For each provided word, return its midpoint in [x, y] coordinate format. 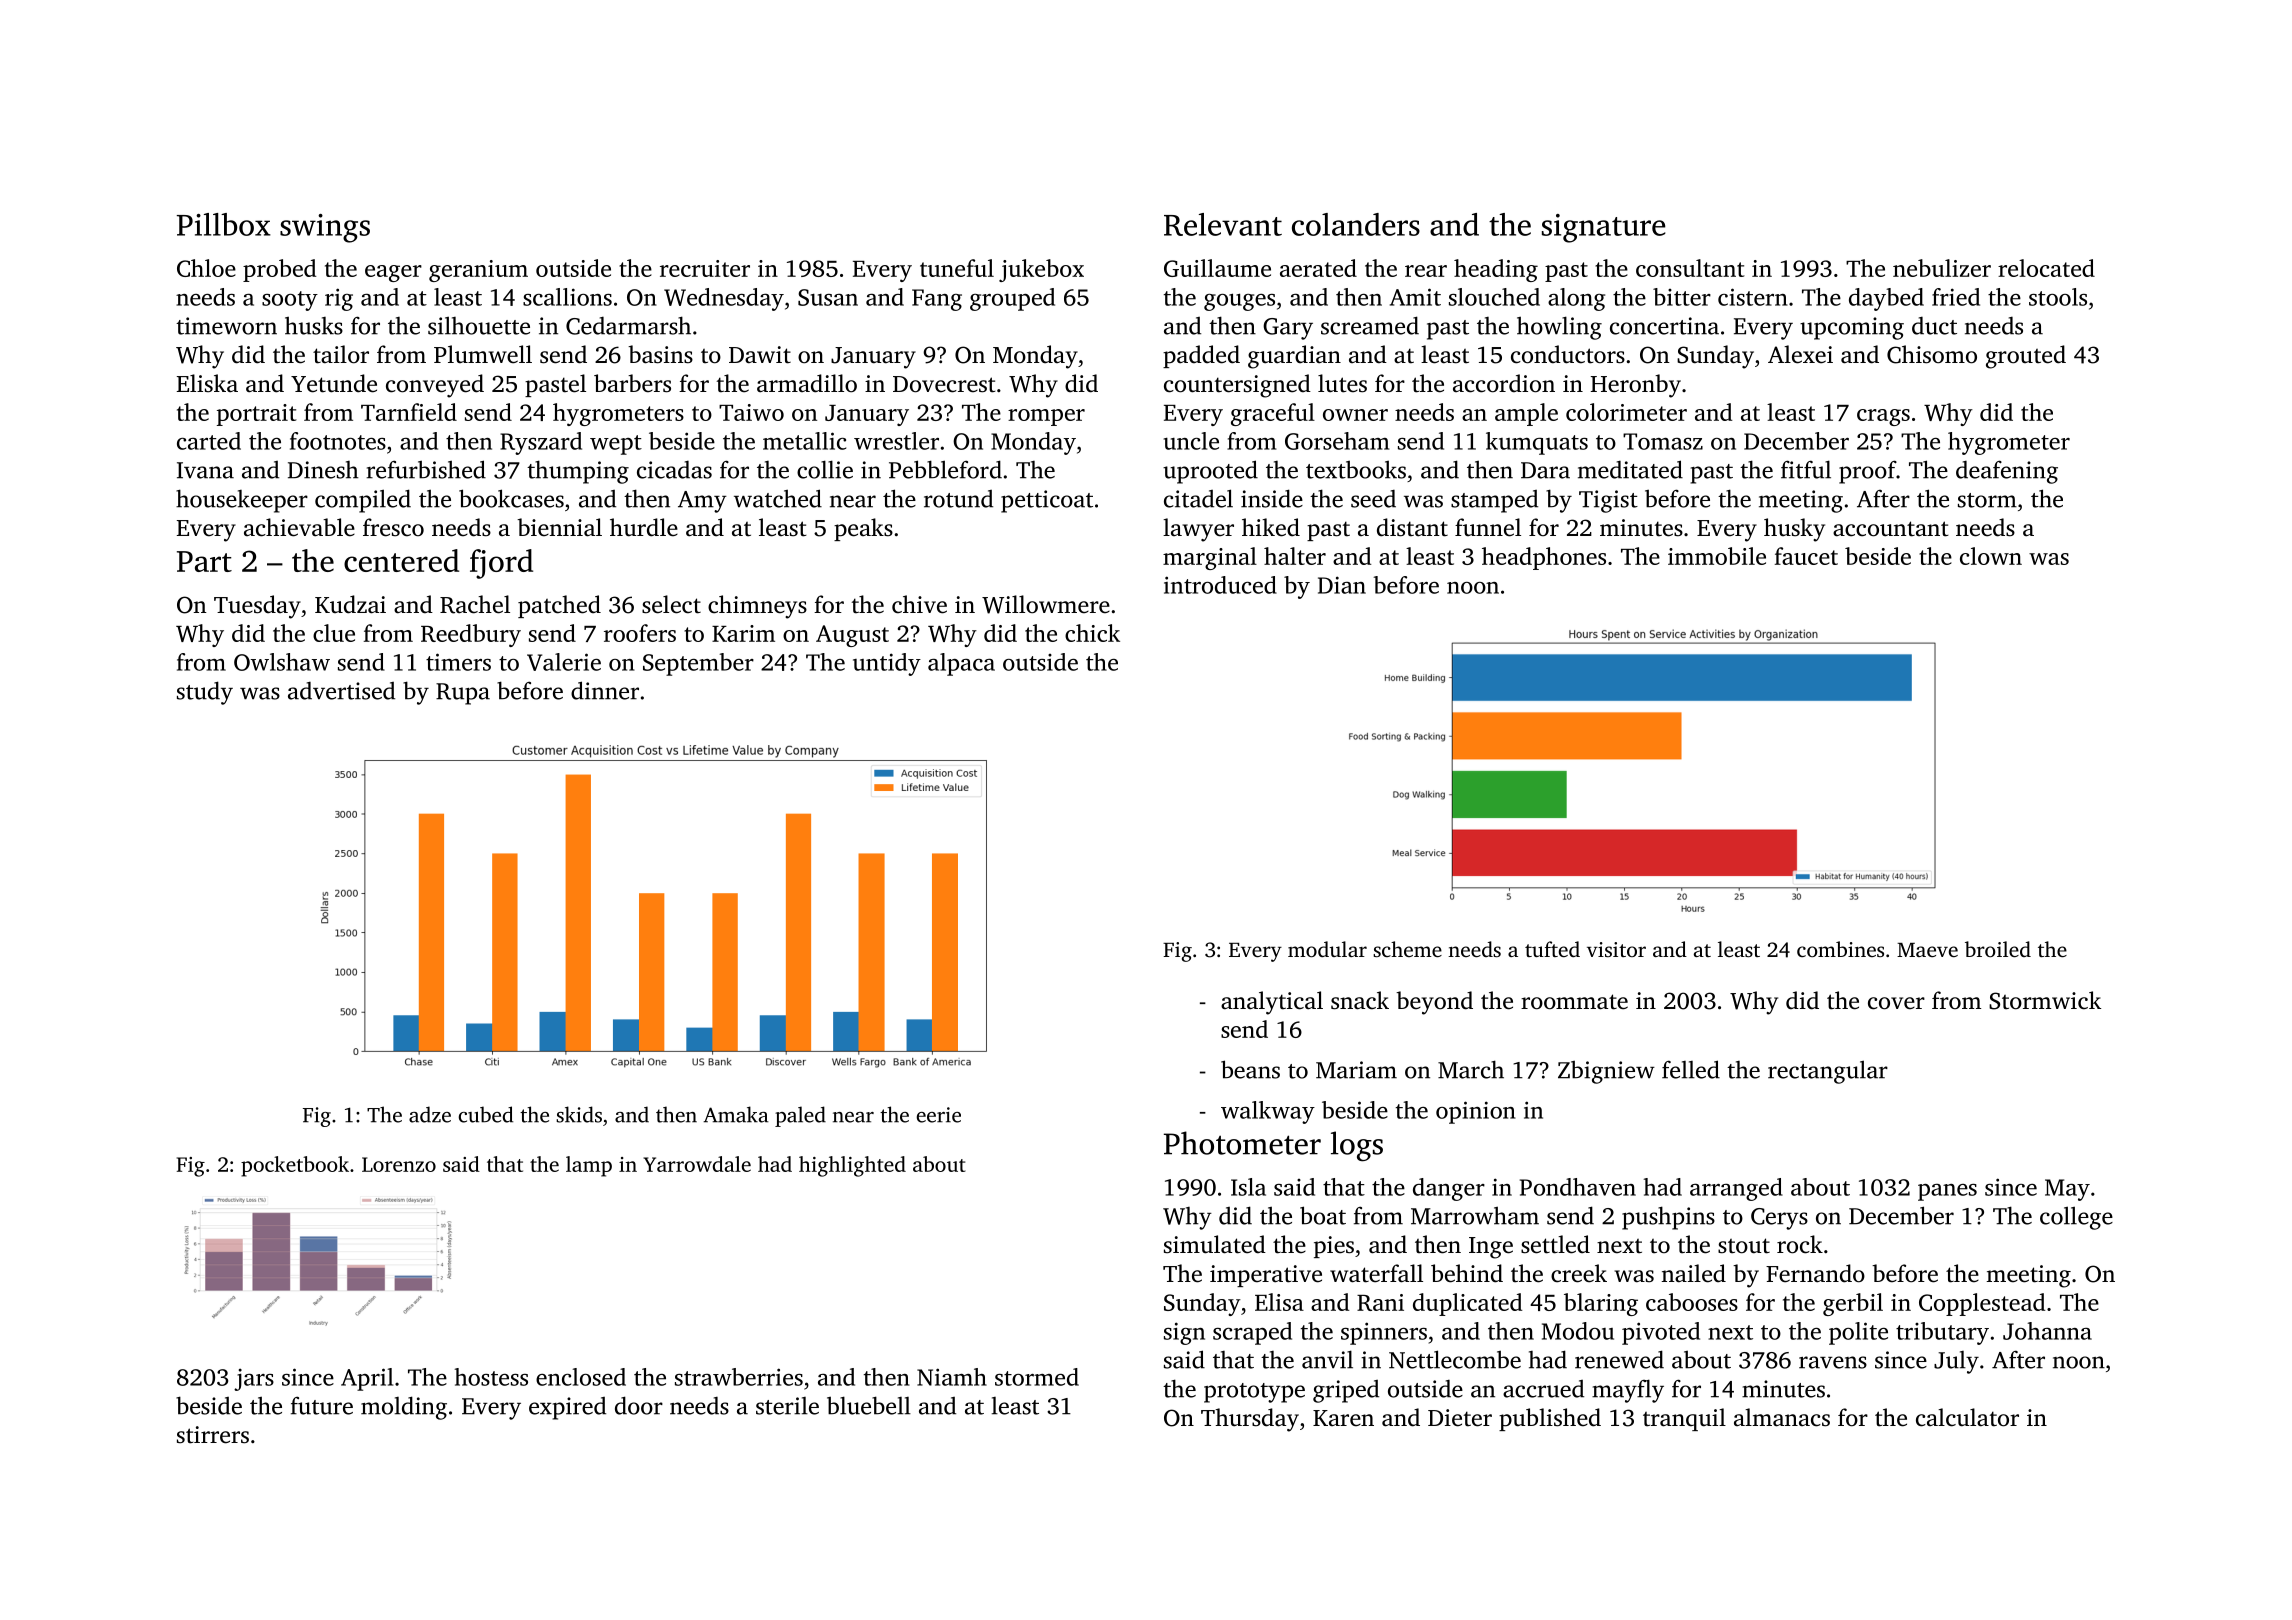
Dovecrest [944, 384]
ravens [1833, 1362]
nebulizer [1942, 268]
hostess [491, 1377]
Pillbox [224, 224]
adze [430, 1114]
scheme [1407, 949]
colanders [1356, 224]
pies [1334, 1247]
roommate [1574, 1002]
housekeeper [242, 501]
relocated [2046, 268]
